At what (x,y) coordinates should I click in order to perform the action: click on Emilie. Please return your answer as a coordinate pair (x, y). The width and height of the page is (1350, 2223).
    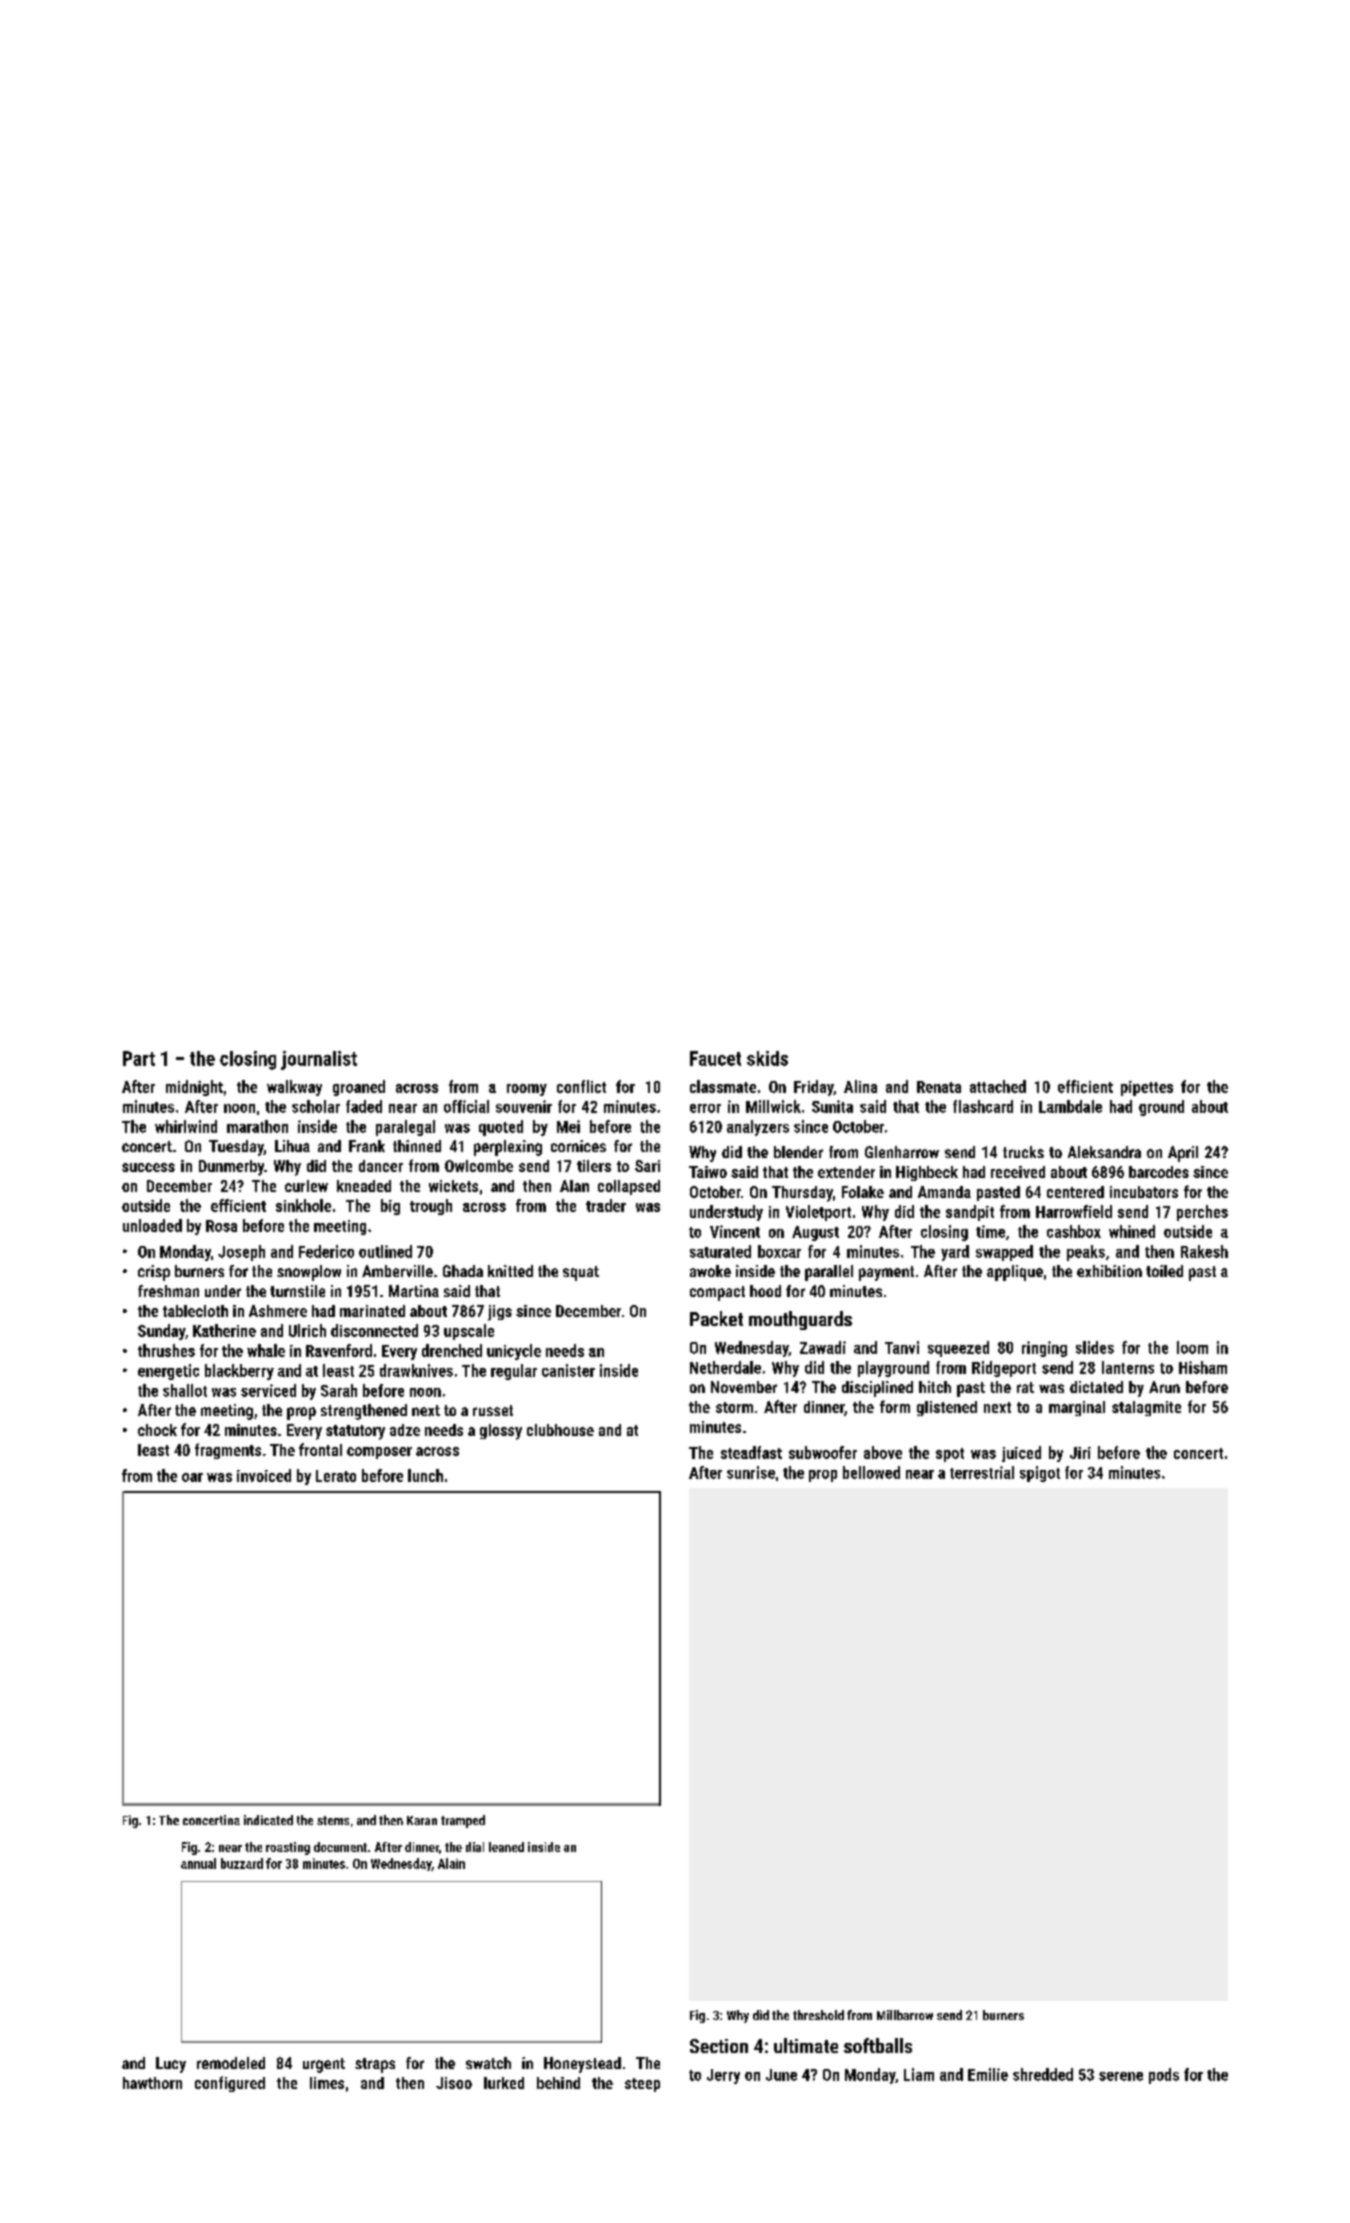
    Looking at the image, I should click on (988, 2074).
